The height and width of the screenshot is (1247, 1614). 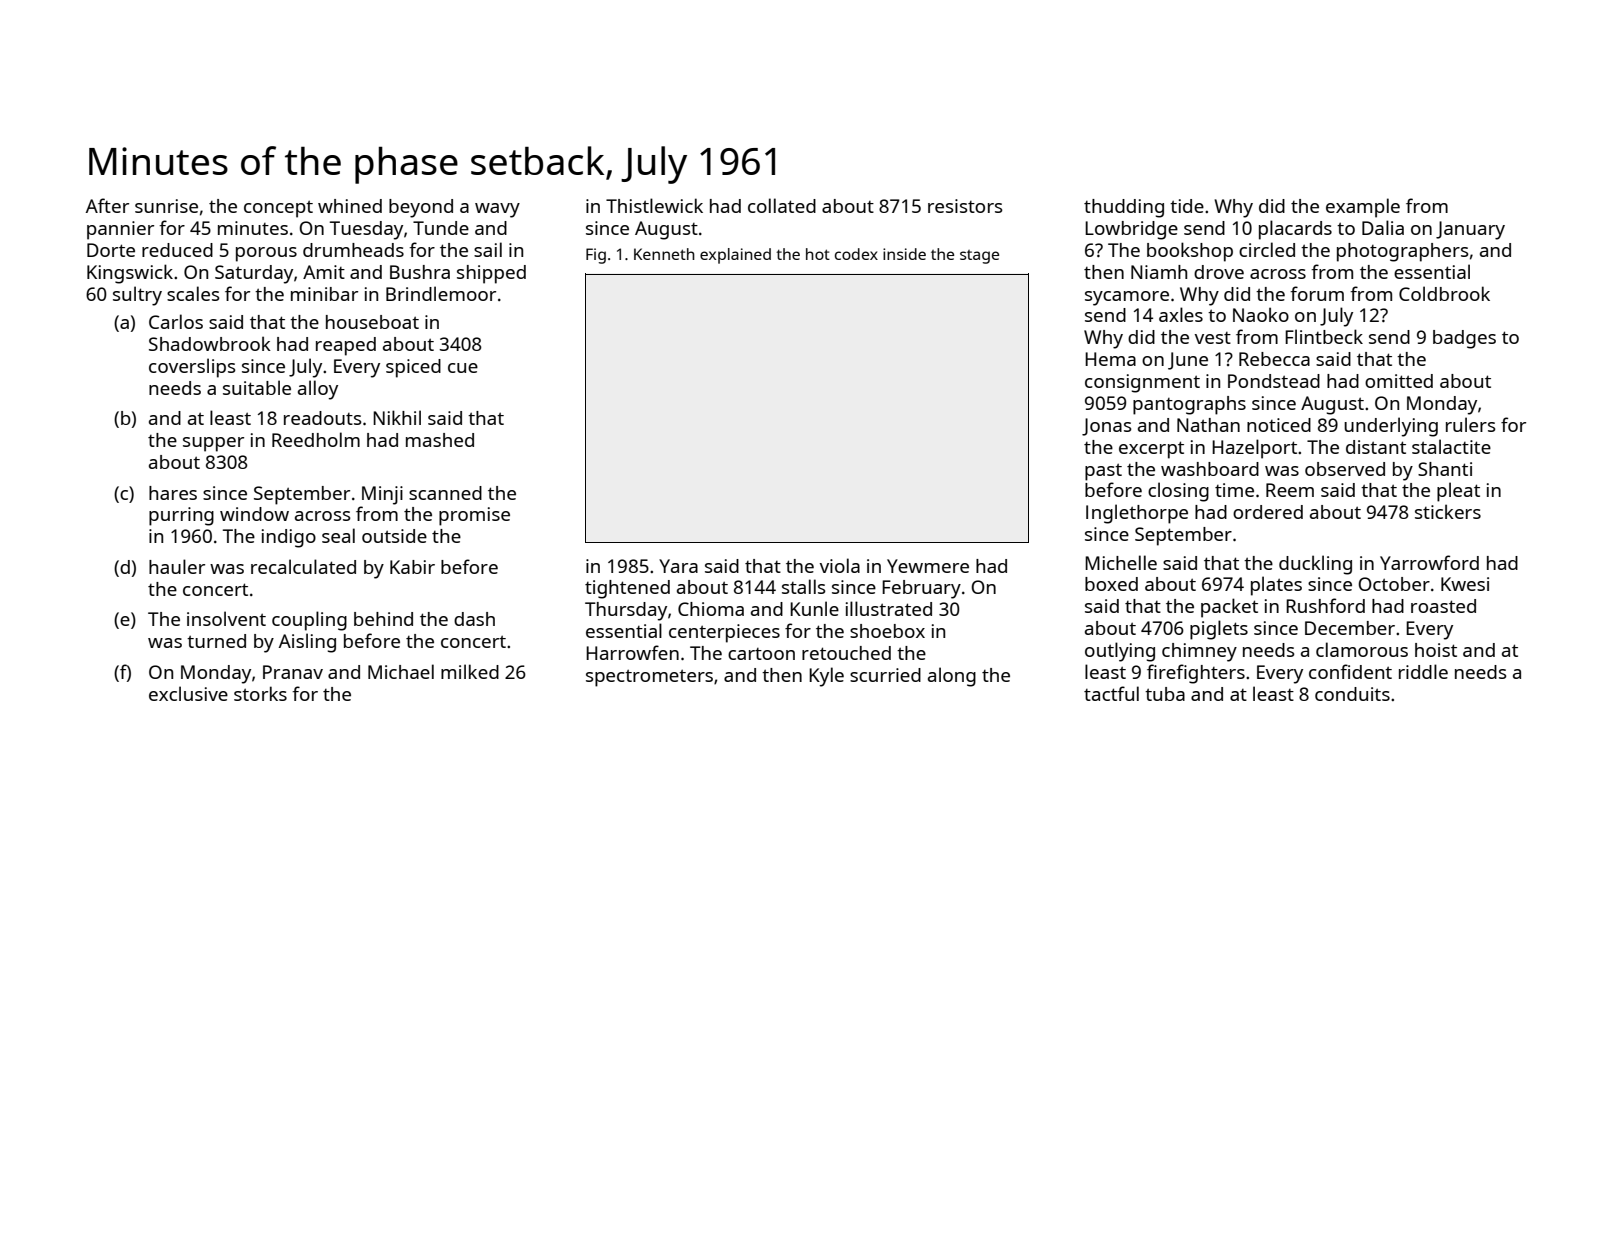 What do you see at coordinates (1111, 693) in the screenshot?
I see `tactful` at bounding box center [1111, 693].
